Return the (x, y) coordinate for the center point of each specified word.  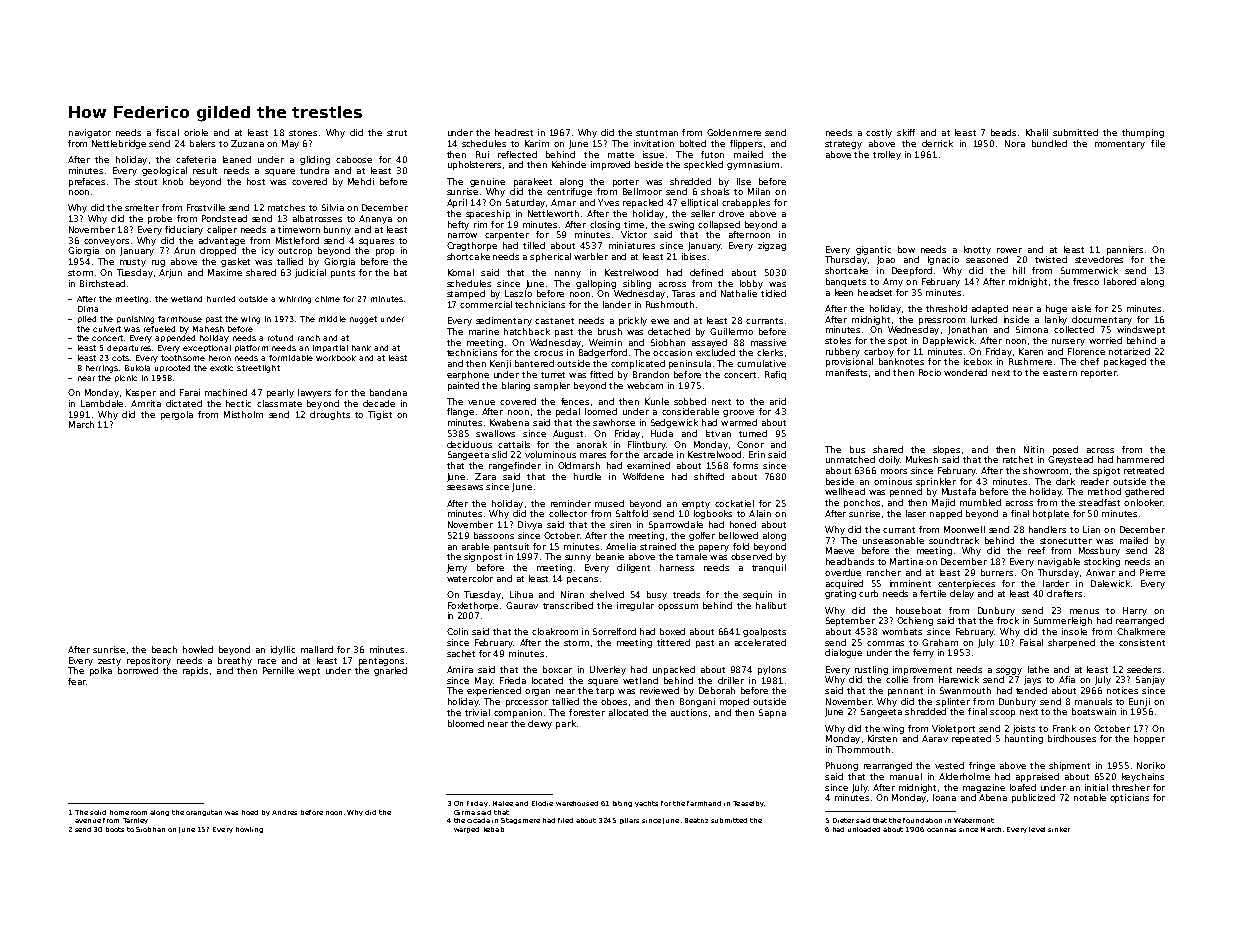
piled (87, 319)
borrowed (138, 670)
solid (98, 812)
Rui (482, 154)
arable (475, 546)
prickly (633, 321)
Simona (1032, 329)
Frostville (206, 207)
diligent (633, 568)
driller (731, 680)
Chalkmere (1141, 631)
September (850, 621)
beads (1003, 132)
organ (537, 692)
